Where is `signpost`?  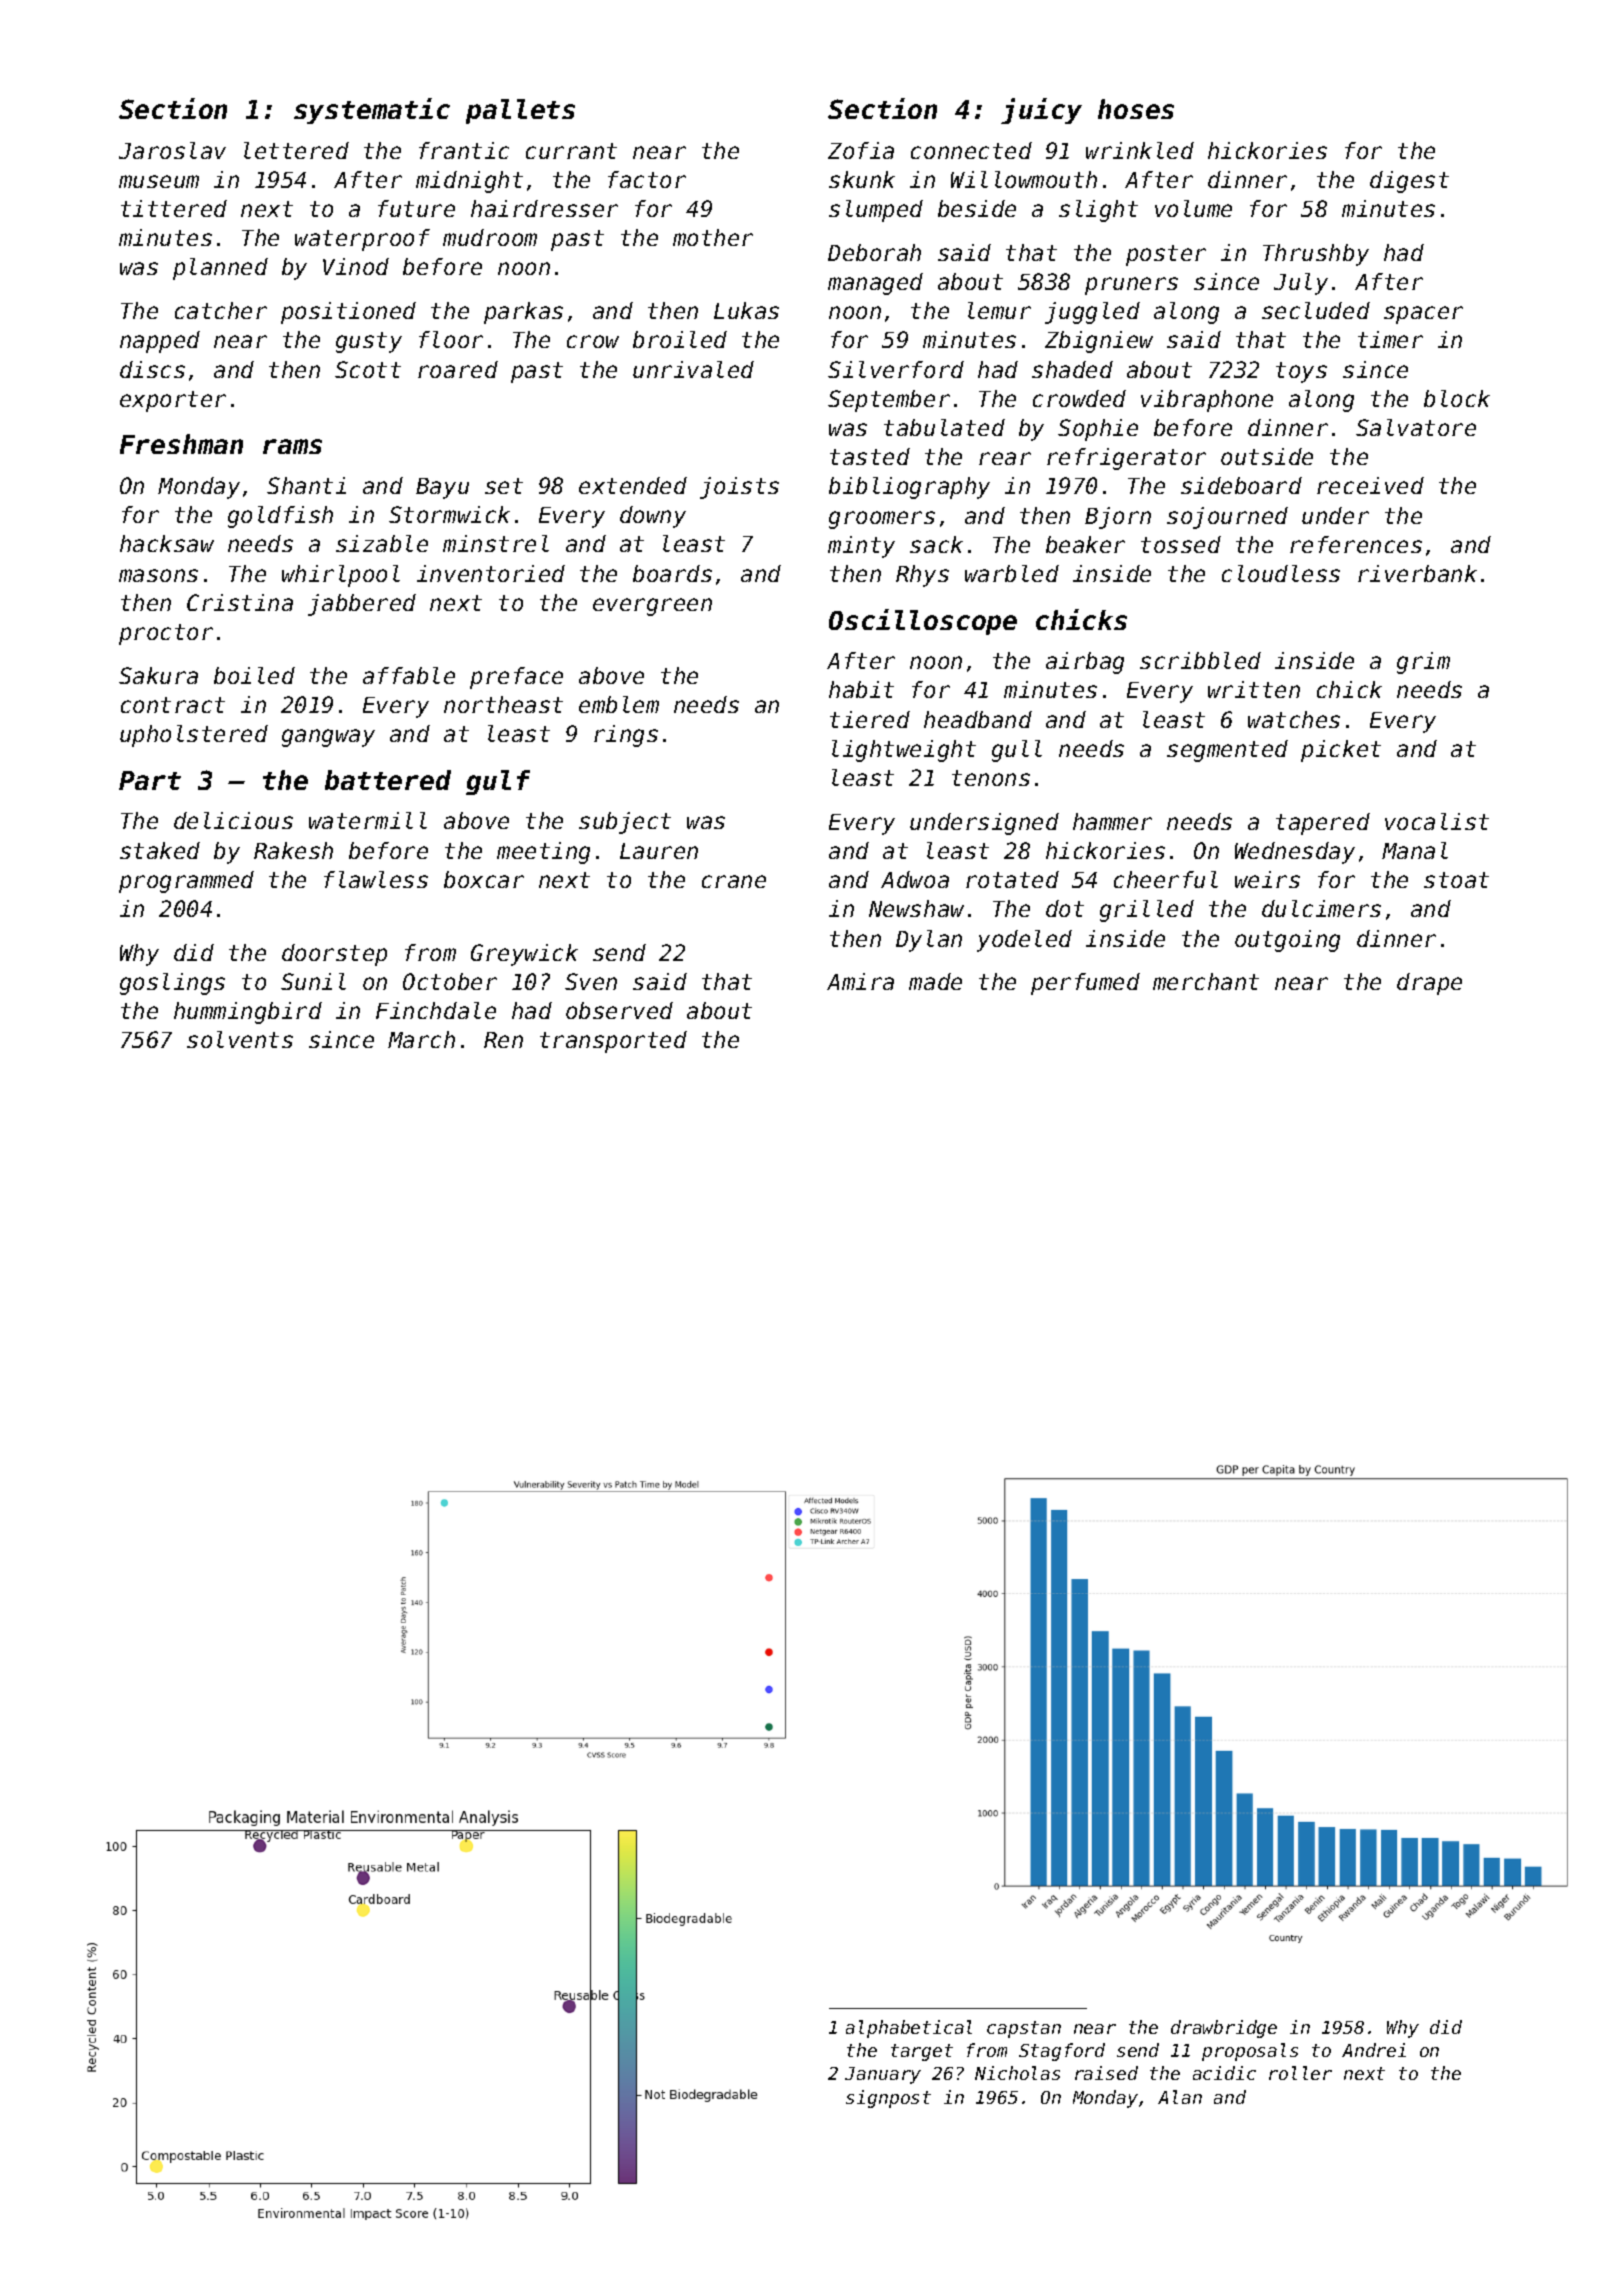
signpost is located at coordinates (888, 2099).
